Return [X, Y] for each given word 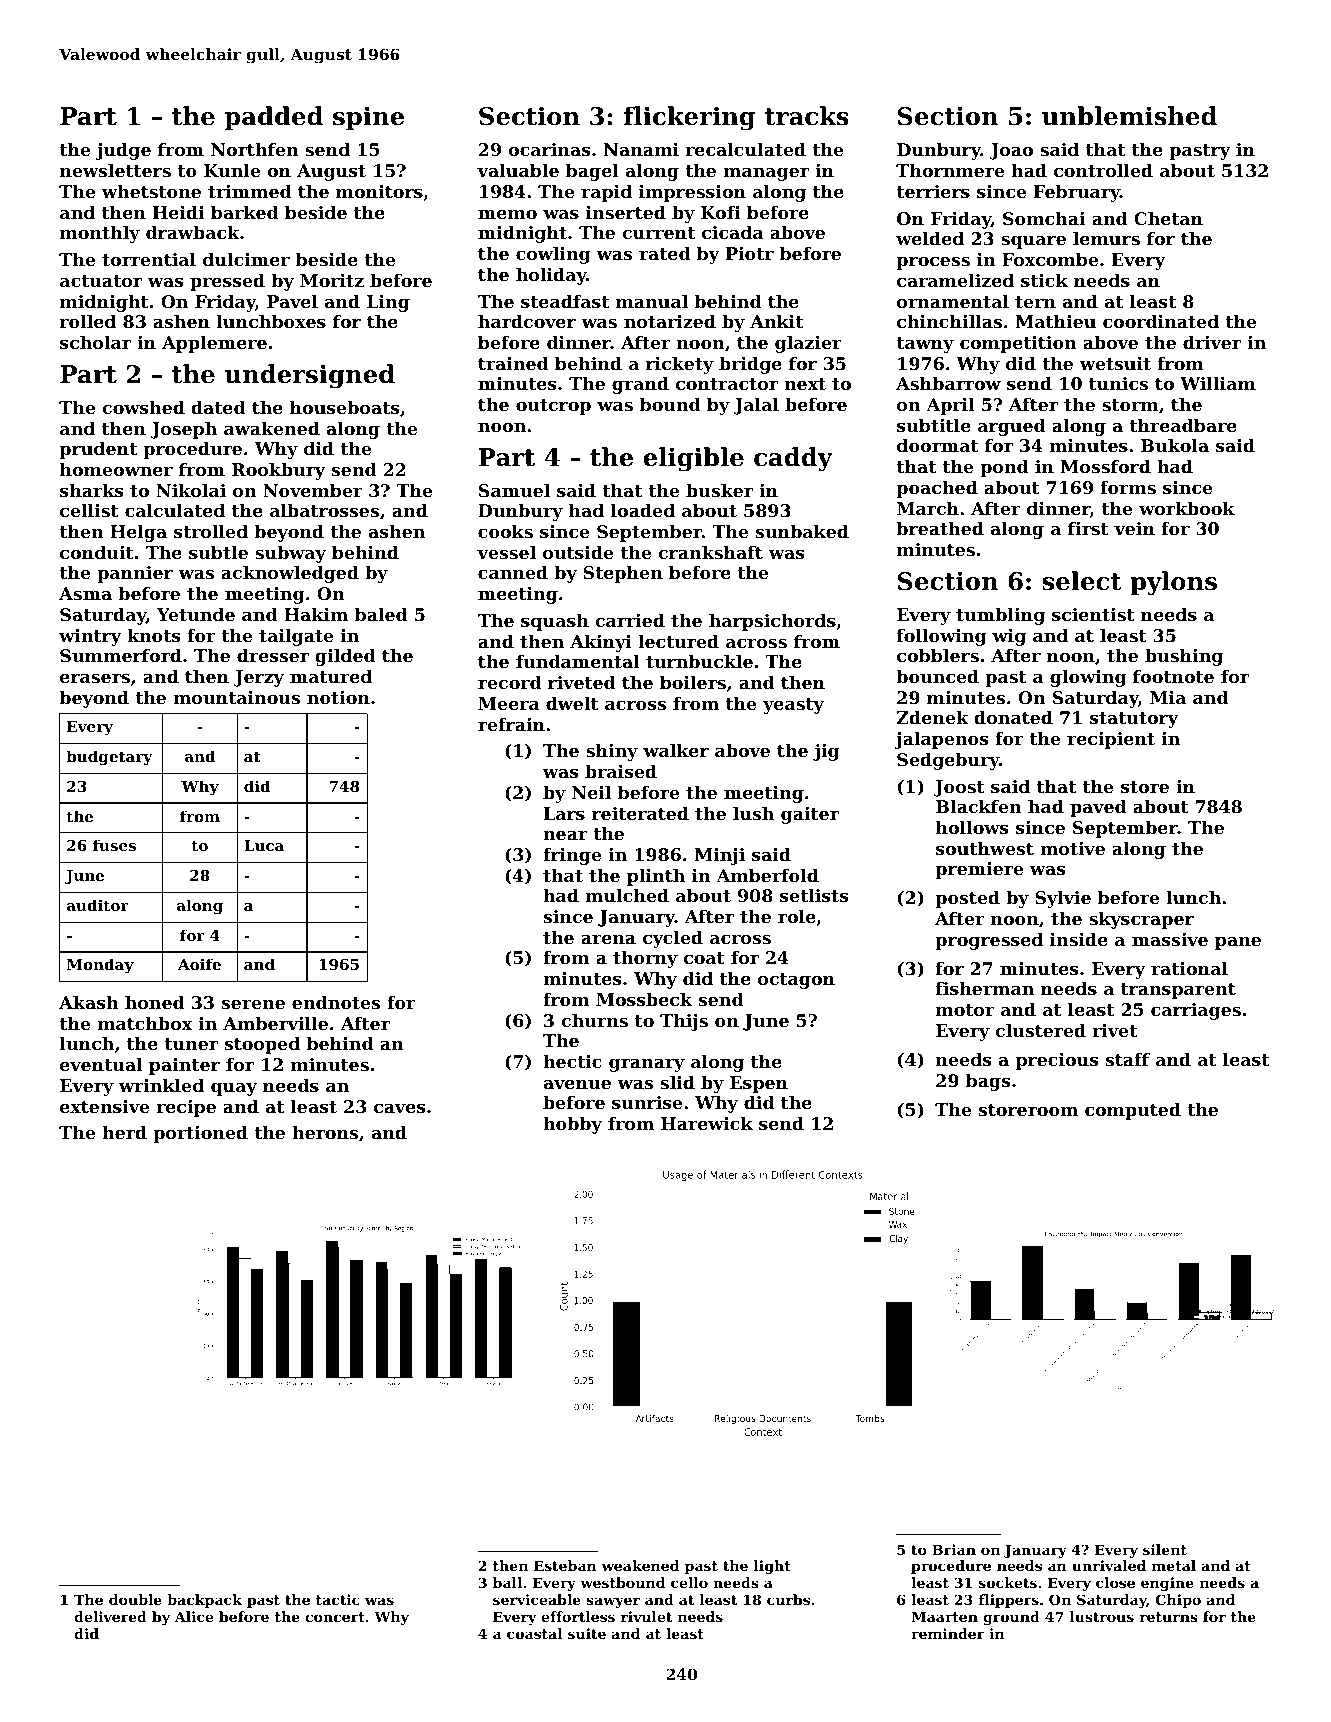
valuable [518, 170]
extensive [104, 1106]
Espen [759, 1084]
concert [335, 1617]
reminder [948, 1633]
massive [1170, 939]
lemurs [1106, 238]
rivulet [647, 1616]
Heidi [179, 212]
